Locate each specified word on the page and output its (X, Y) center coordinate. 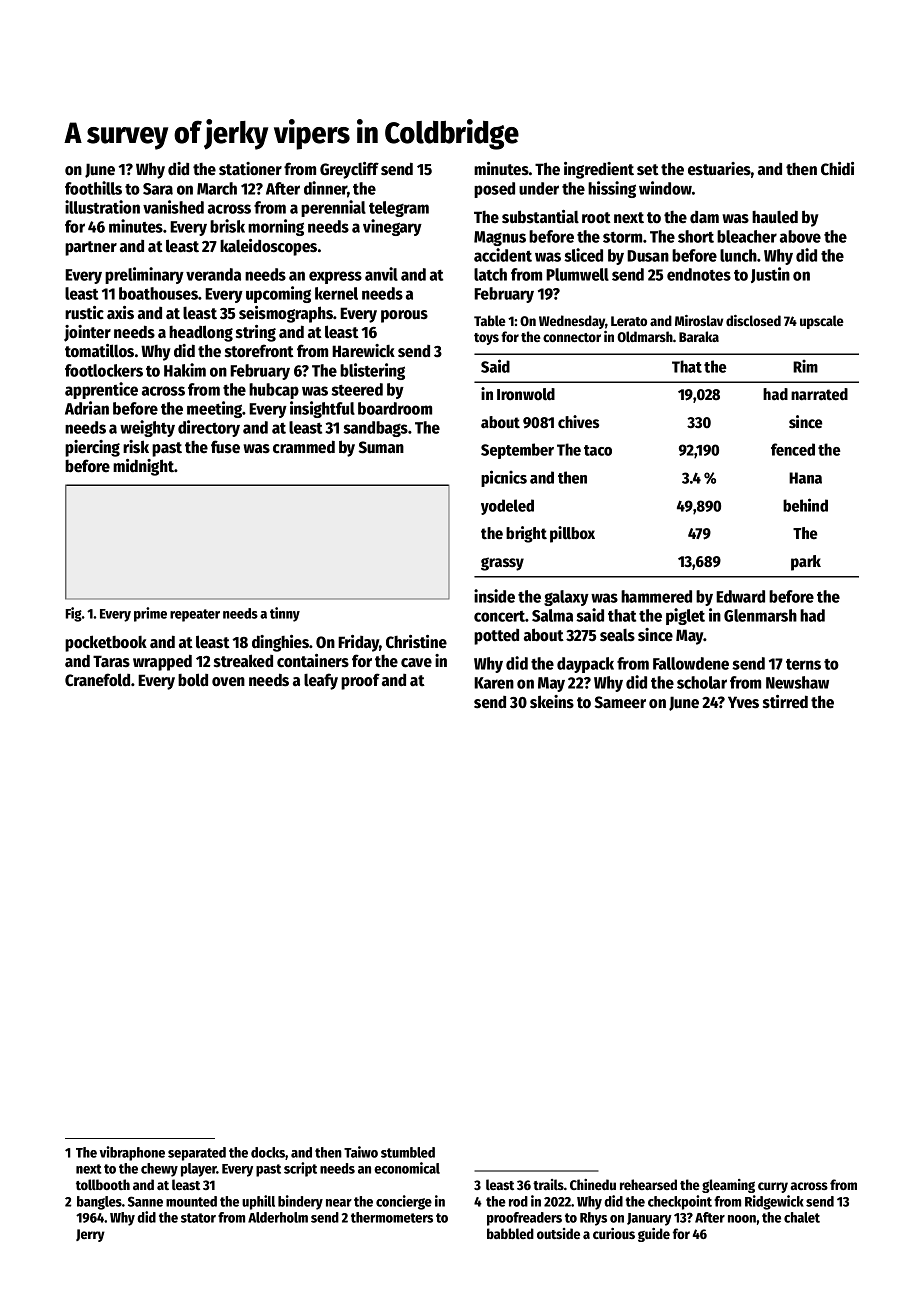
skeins (552, 702)
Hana (805, 478)
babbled (510, 1233)
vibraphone (132, 1153)
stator (198, 1218)
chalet (802, 1217)
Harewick (363, 351)
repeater (195, 615)
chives (578, 422)
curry (773, 1187)
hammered (656, 596)
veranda (213, 274)
